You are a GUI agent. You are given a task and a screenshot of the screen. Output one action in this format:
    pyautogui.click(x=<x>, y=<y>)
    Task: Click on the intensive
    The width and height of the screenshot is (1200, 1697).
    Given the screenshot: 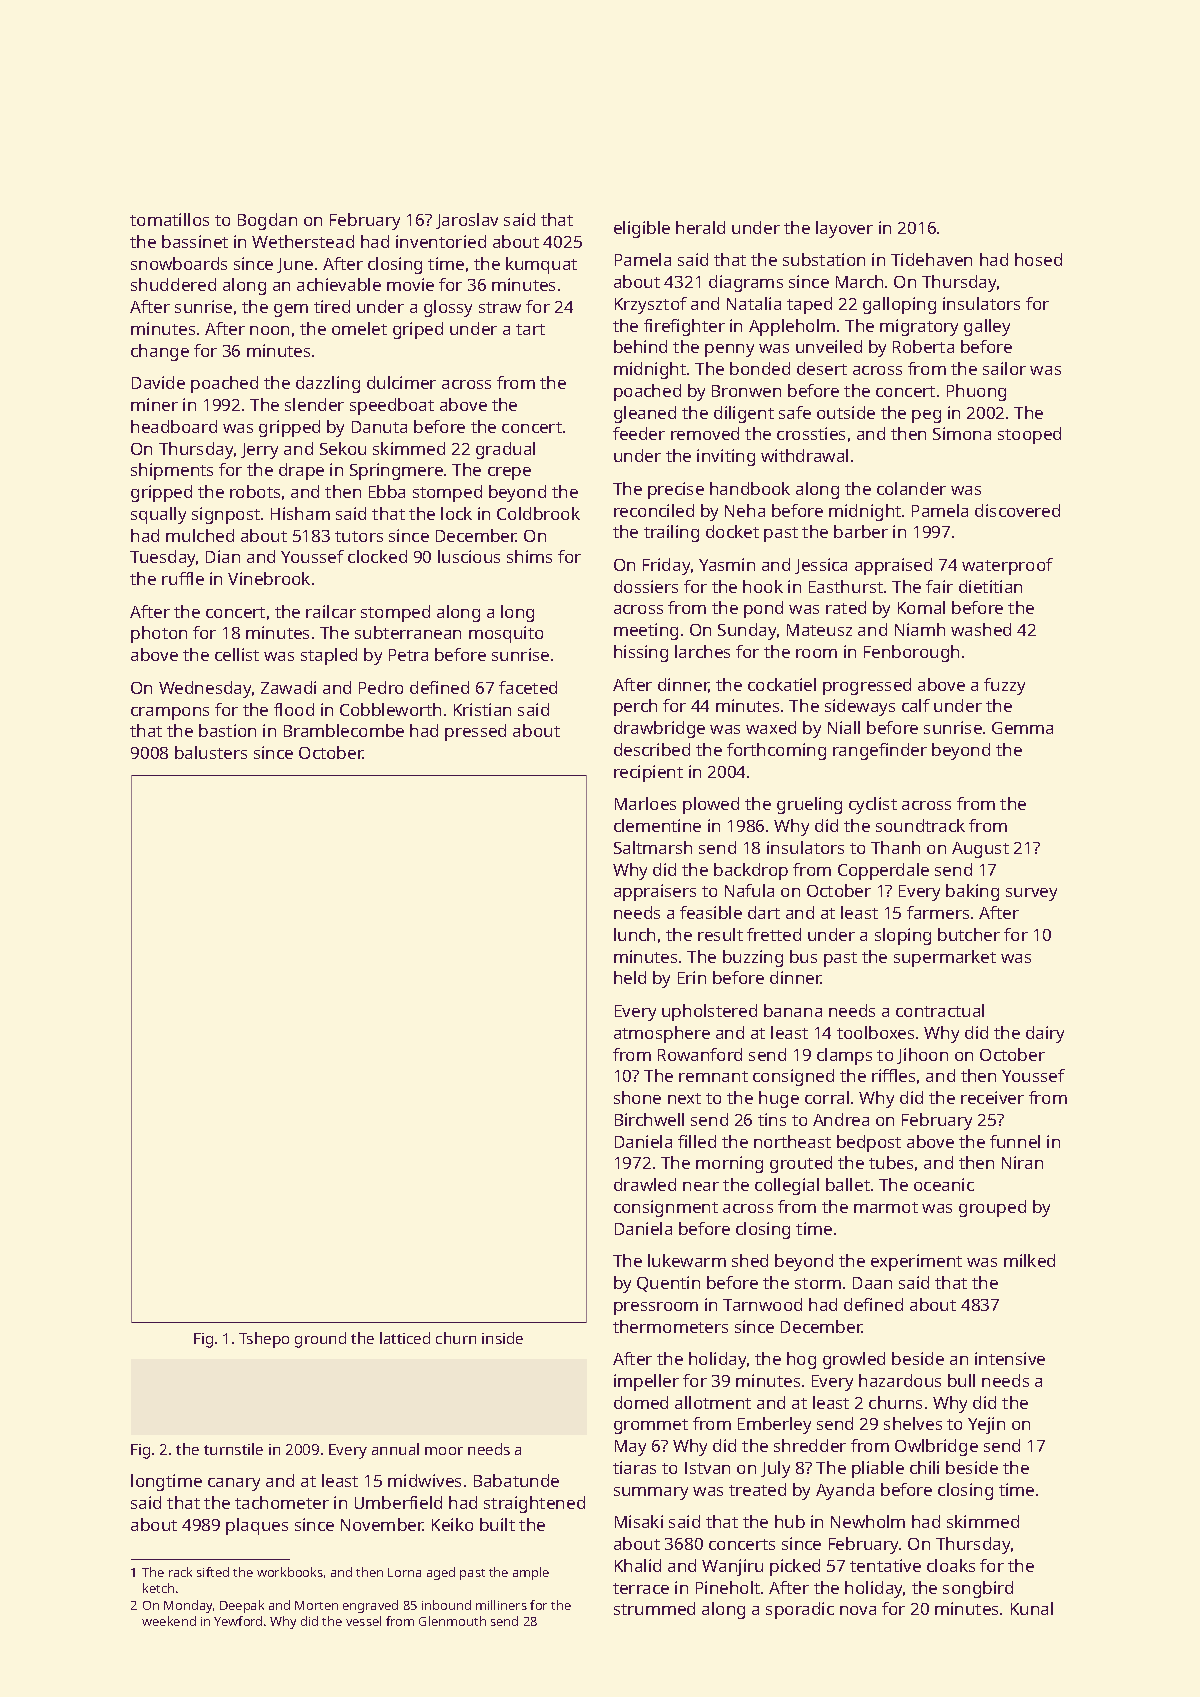 What is the action you would take?
    pyautogui.click(x=1010, y=1358)
